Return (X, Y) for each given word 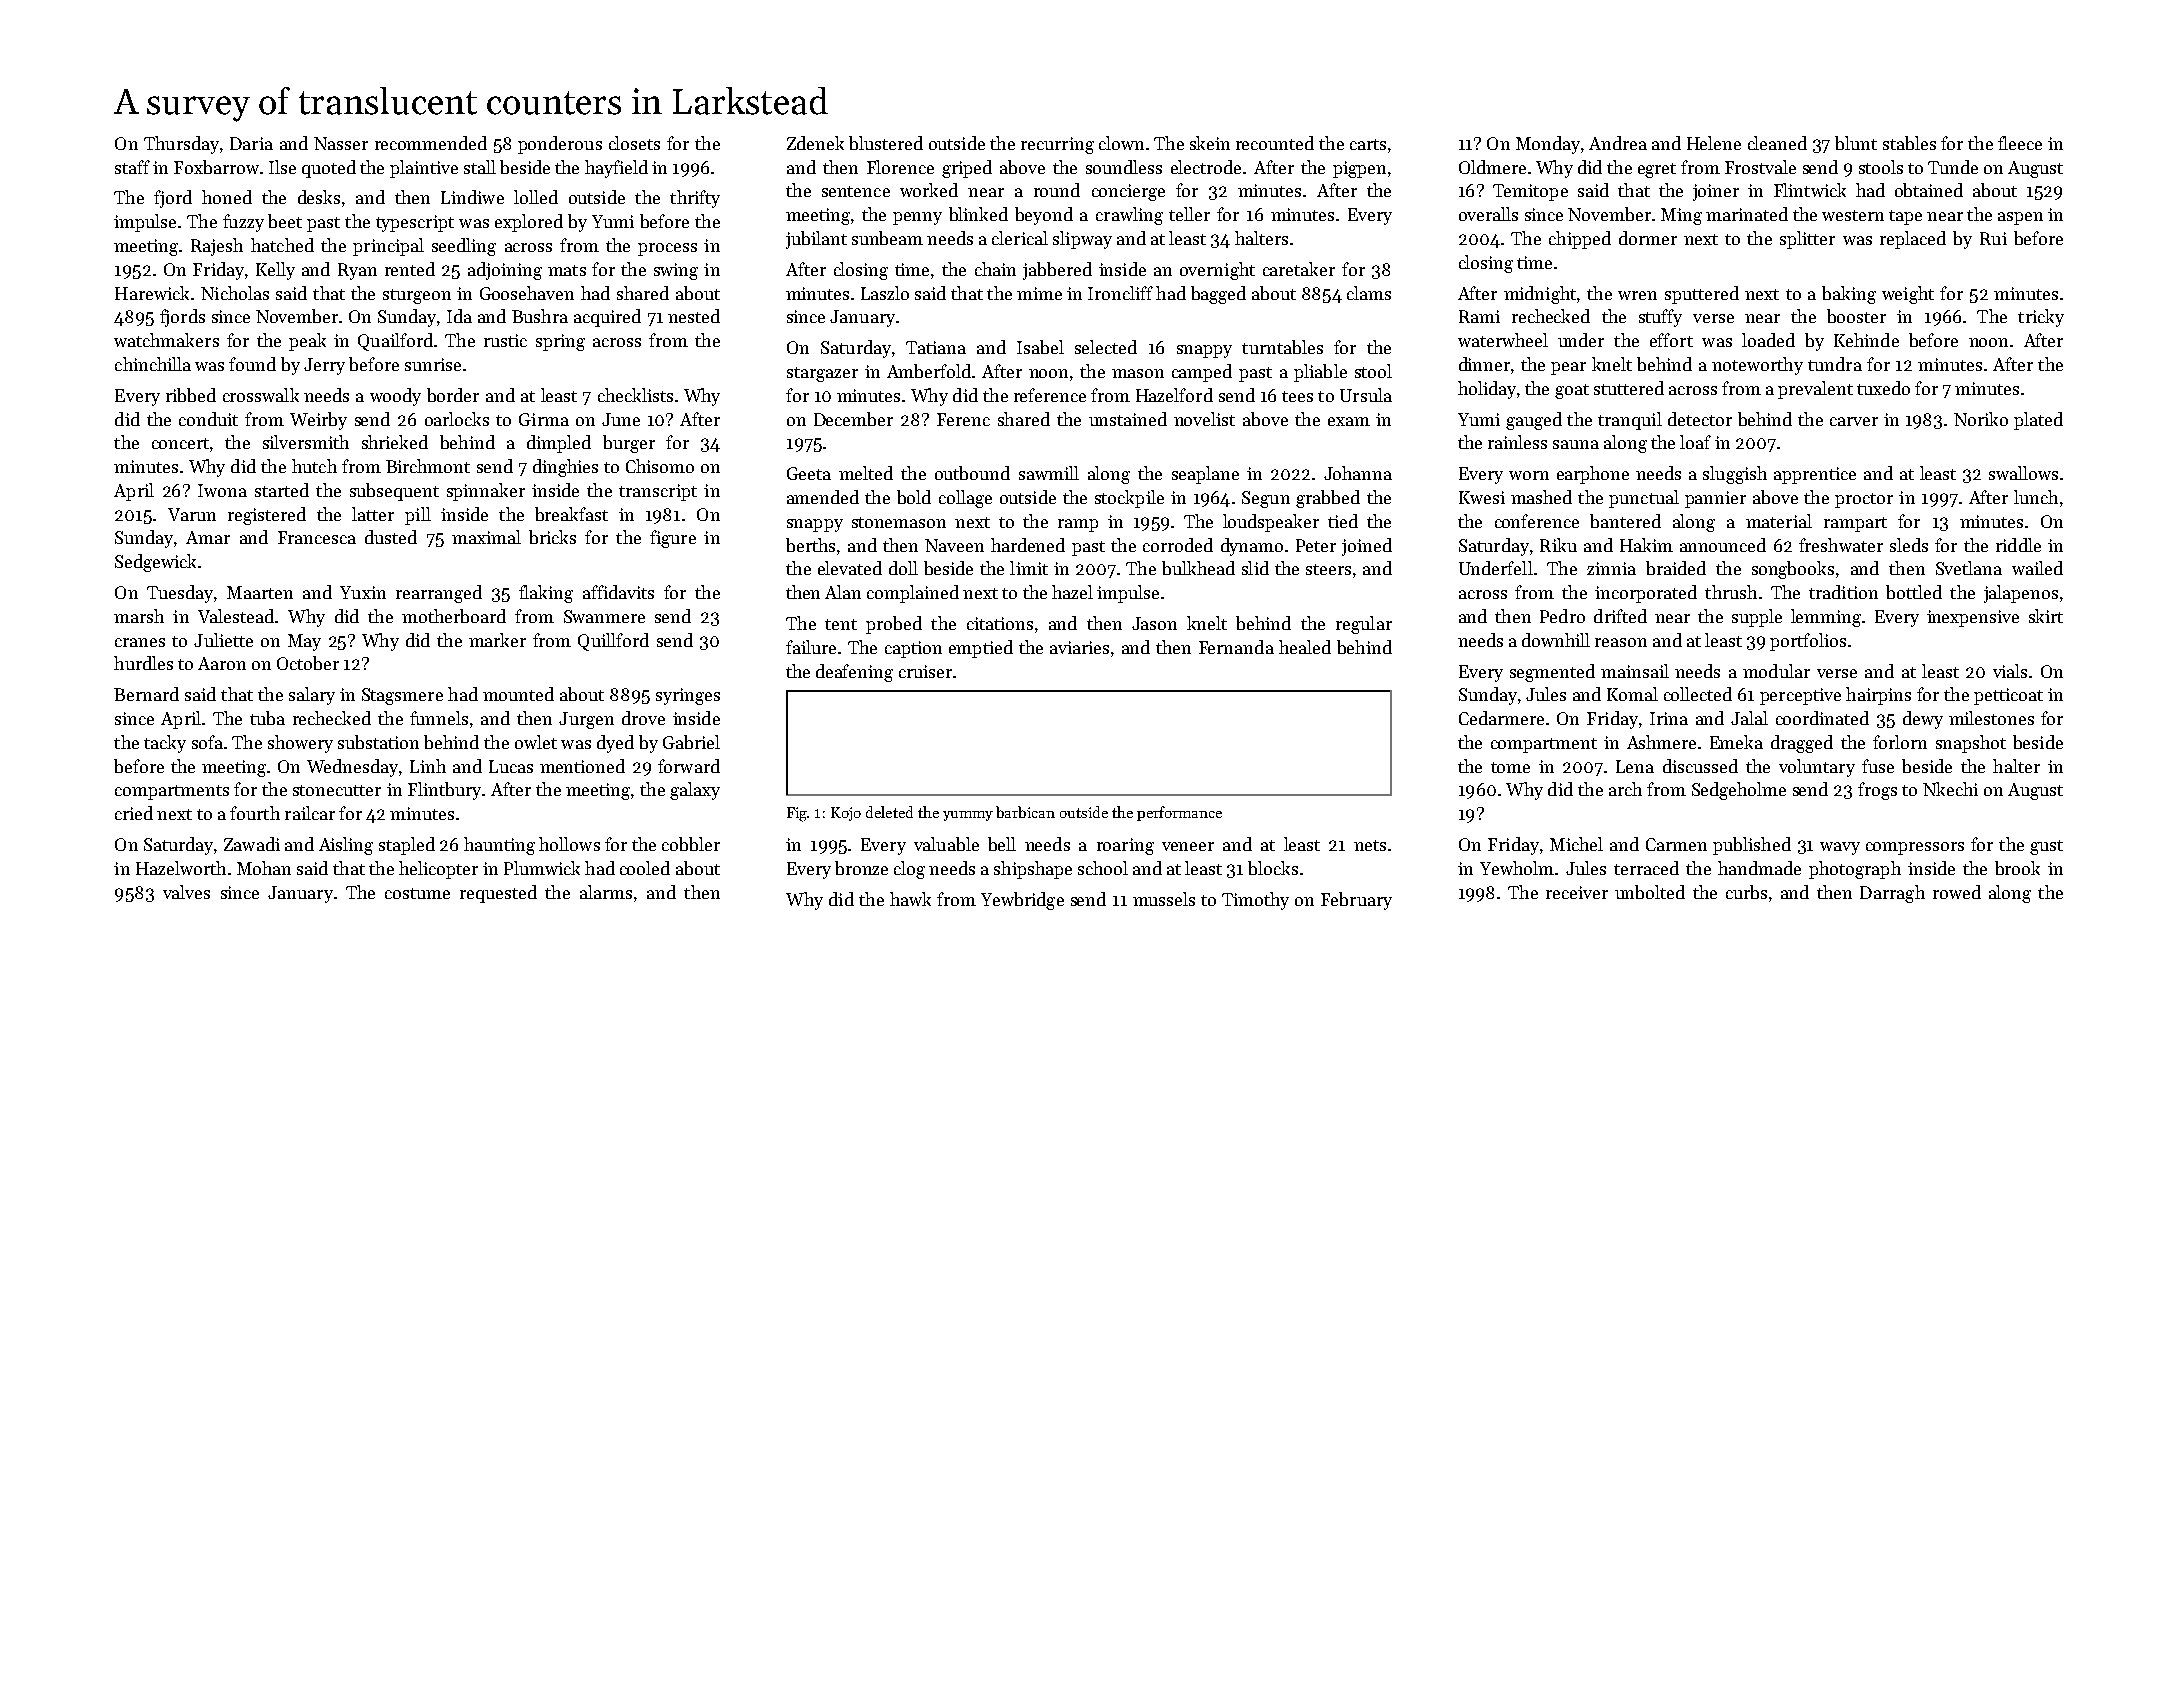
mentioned (582, 766)
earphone (1593, 475)
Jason (1154, 623)
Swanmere (604, 616)
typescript (415, 223)
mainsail (1635, 671)
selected (1106, 347)
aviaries (1079, 647)
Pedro (1562, 616)
